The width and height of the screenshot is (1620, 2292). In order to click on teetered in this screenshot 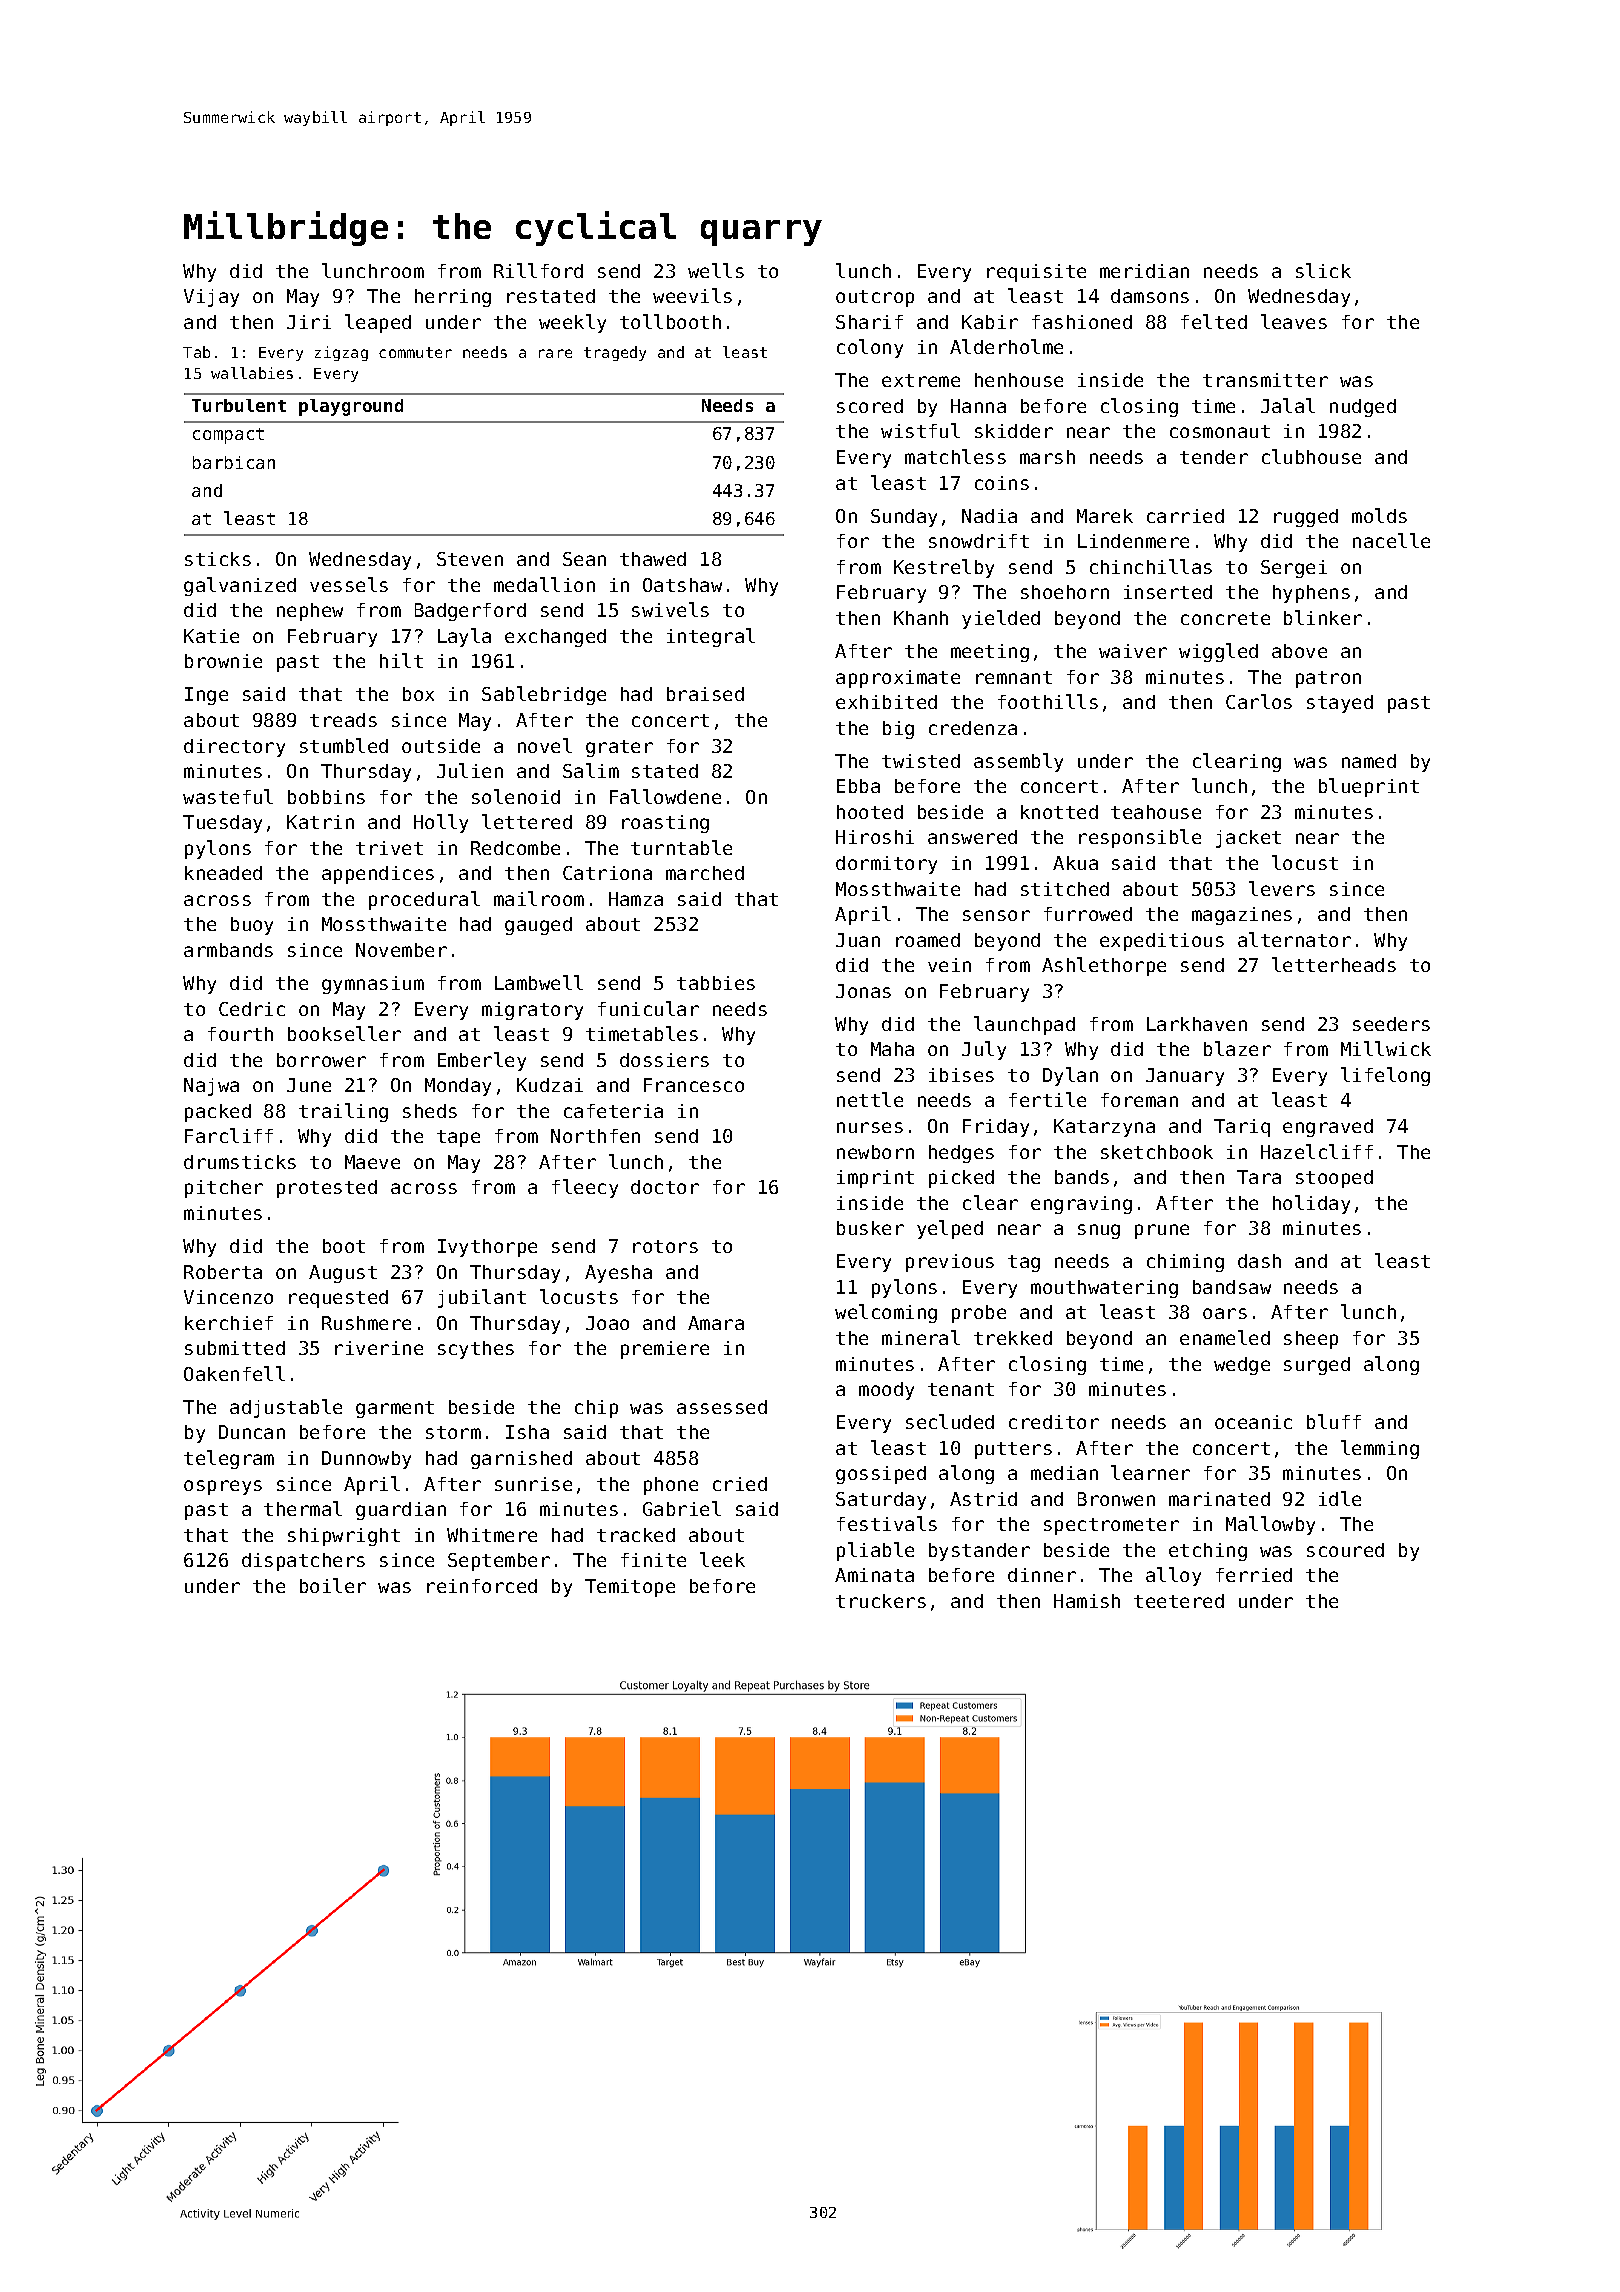, I will do `click(1179, 1601)`.
